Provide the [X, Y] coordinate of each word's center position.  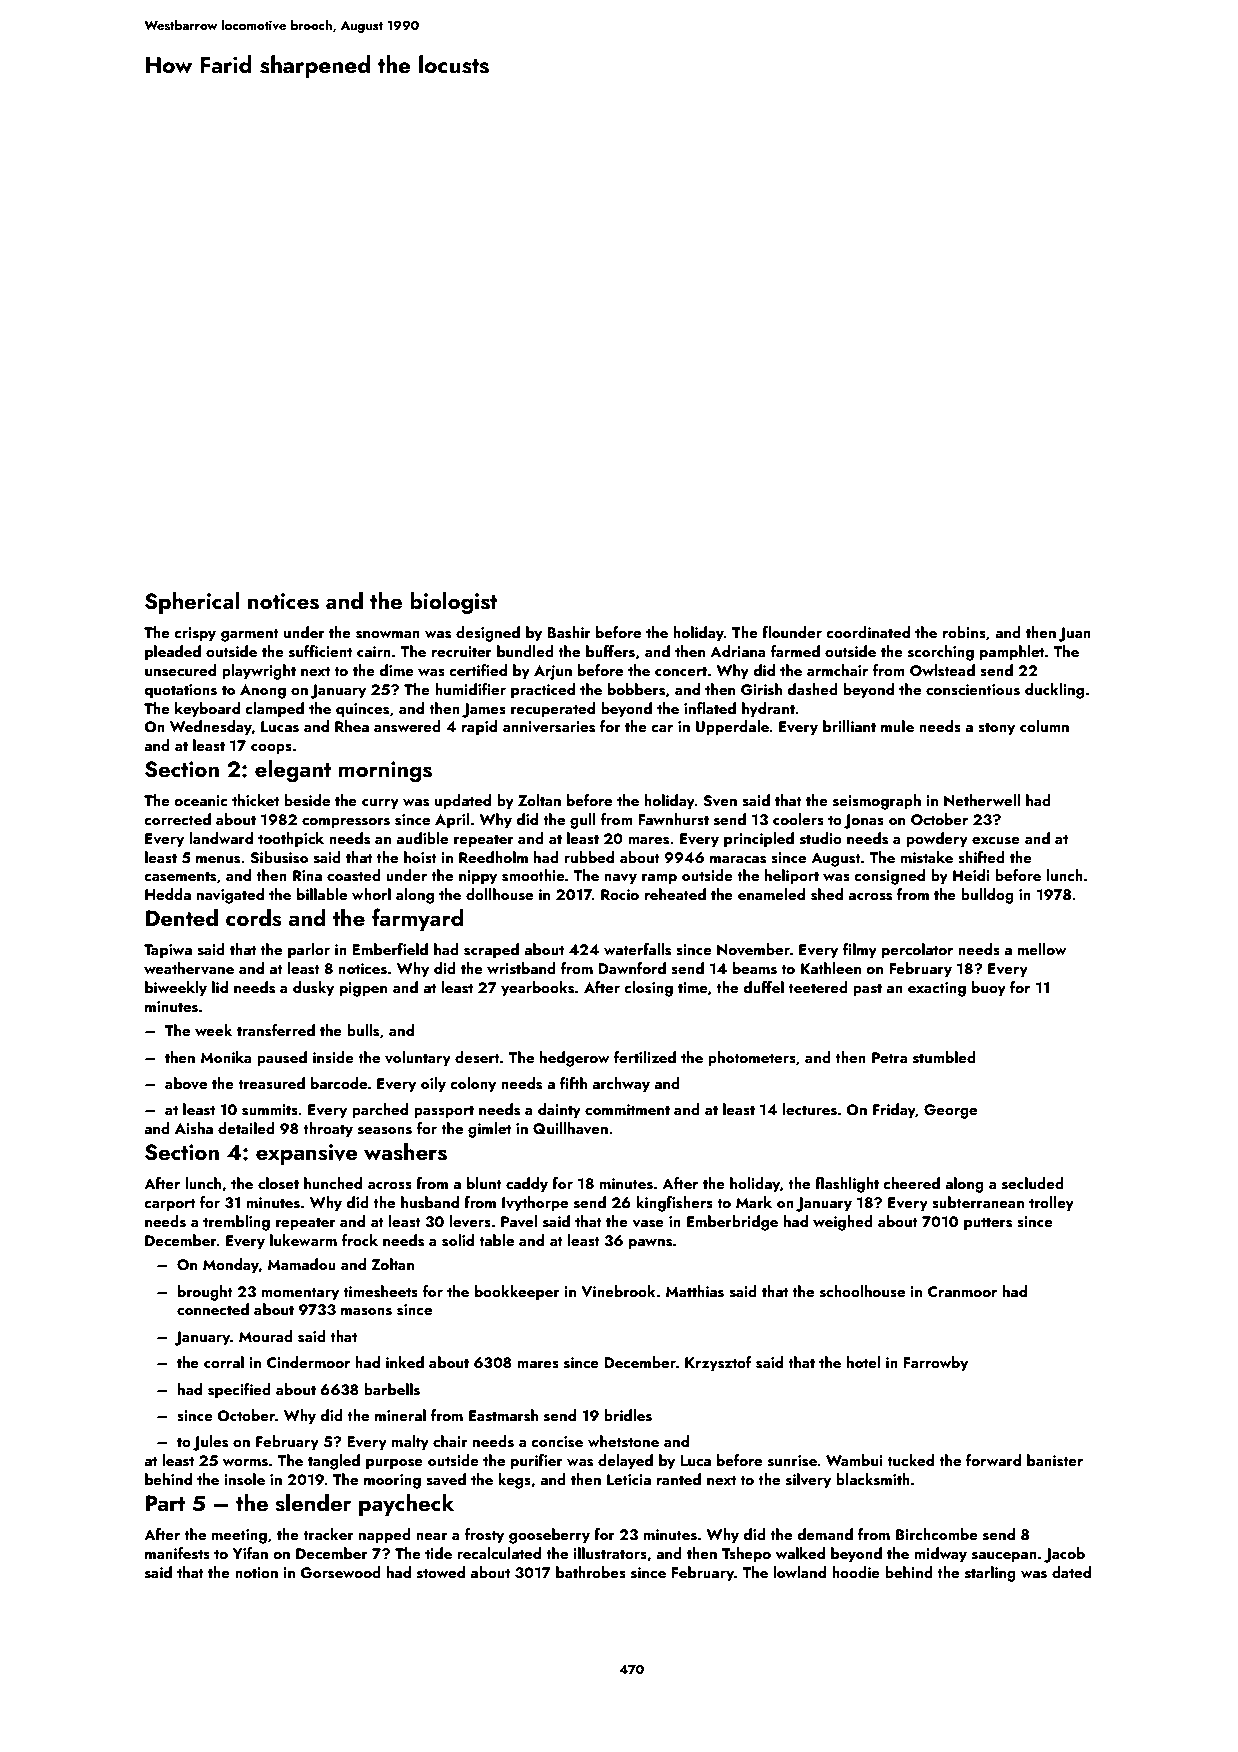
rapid [479, 728]
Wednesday [211, 728]
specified [239, 1391]
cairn [374, 651]
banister [1055, 1460]
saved [446, 1479]
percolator [917, 951]
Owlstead [942, 670]
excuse [996, 841]
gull [583, 821]
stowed [441, 1572]
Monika [226, 1057]
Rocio [620, 894]
